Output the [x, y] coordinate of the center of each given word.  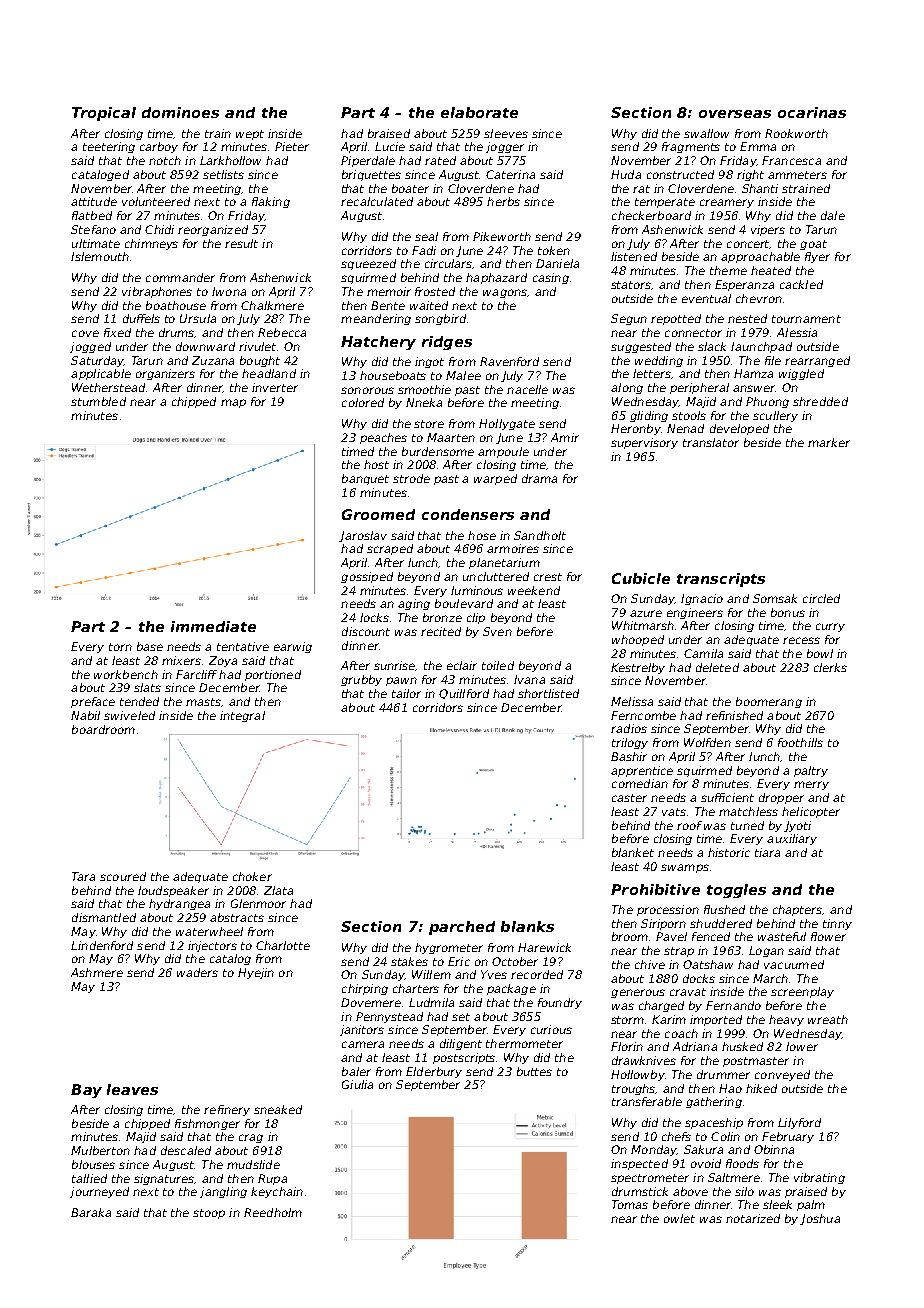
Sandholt [540, 535]
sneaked [278, 1109]
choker [252, 876]
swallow [706, 133]
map [233, 403]
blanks [527, 926]
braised [389, 133]
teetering [109, 147]
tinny [837, 924]
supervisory [644, 443]
